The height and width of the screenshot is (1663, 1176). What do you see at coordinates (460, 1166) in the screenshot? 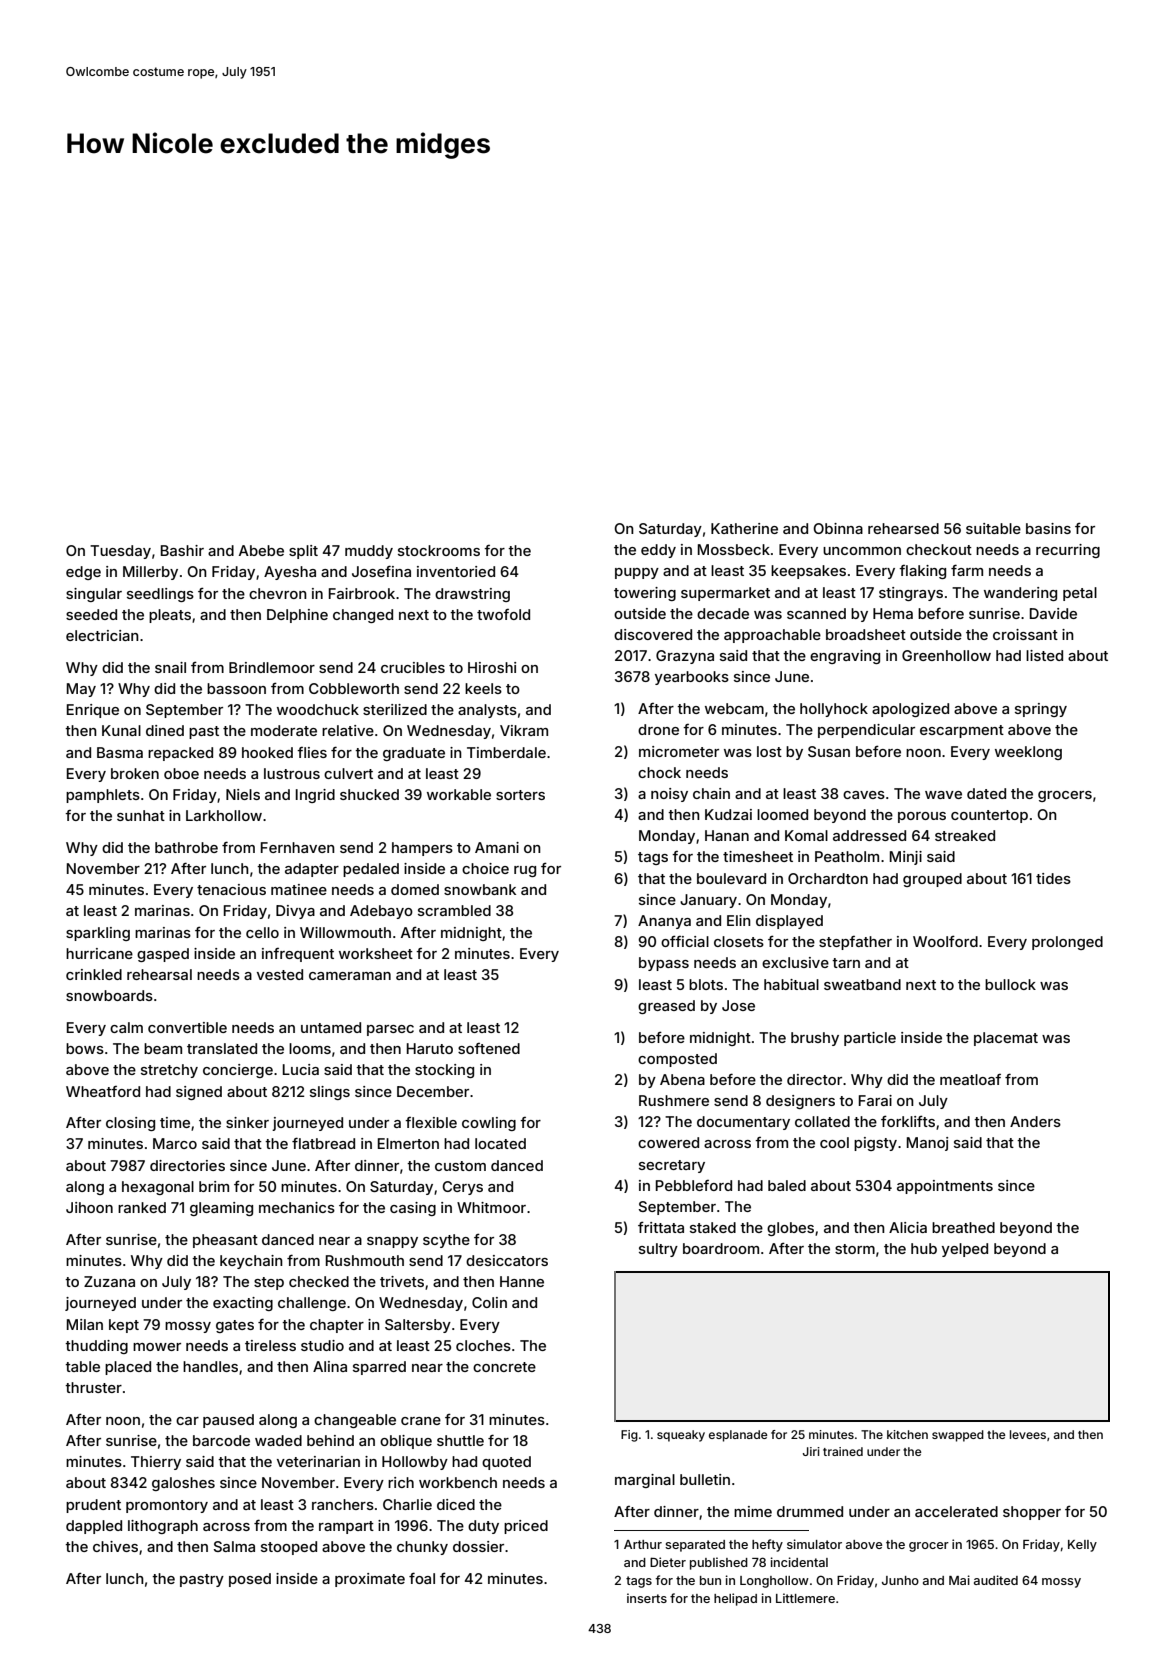
I see `custom` at bounding box center [460, 1166].
